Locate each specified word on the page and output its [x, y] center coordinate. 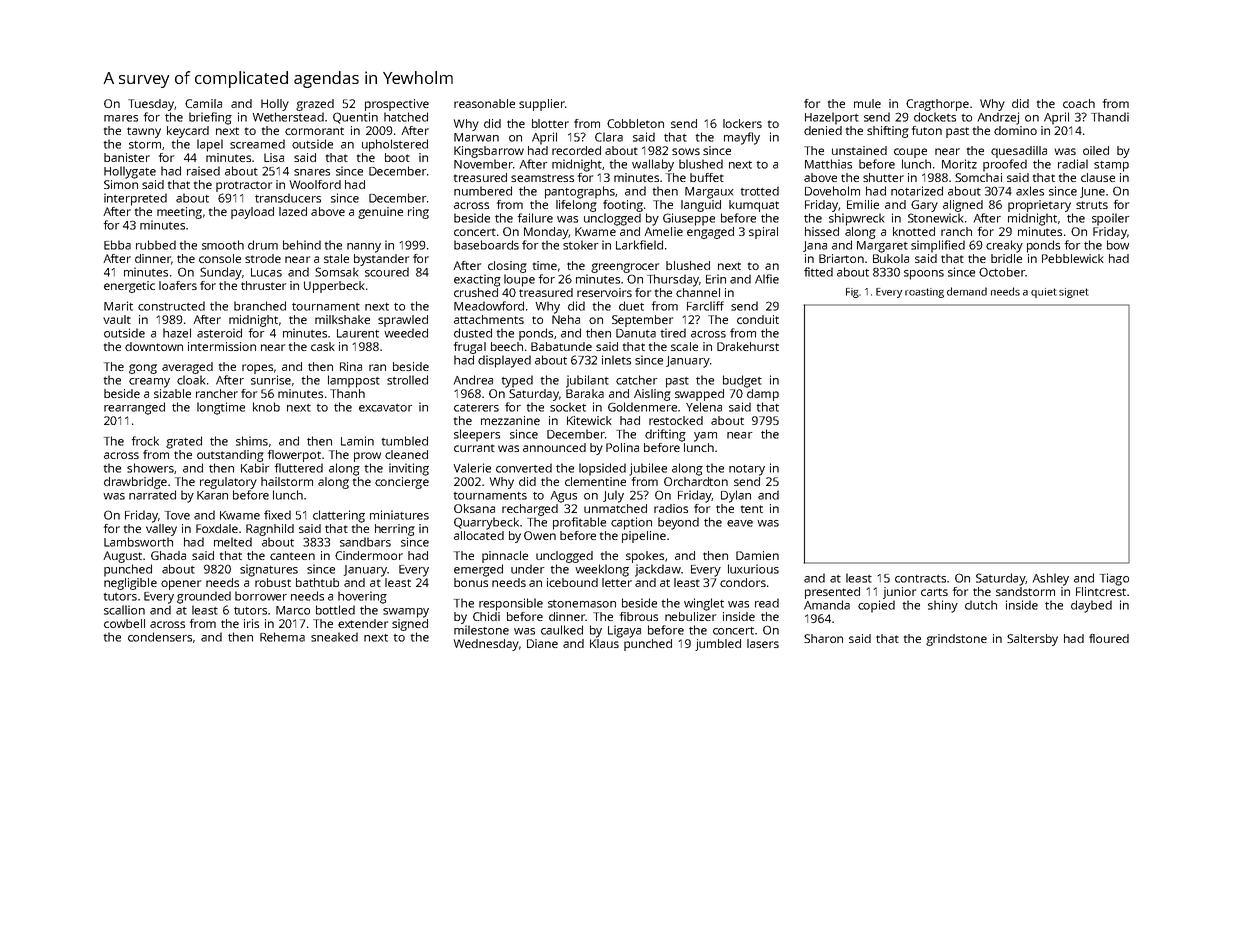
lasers [763, 643]
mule [867, 103]
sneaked [334, 637]
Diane [542, 643]
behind [302, 245]
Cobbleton [635, 123]
